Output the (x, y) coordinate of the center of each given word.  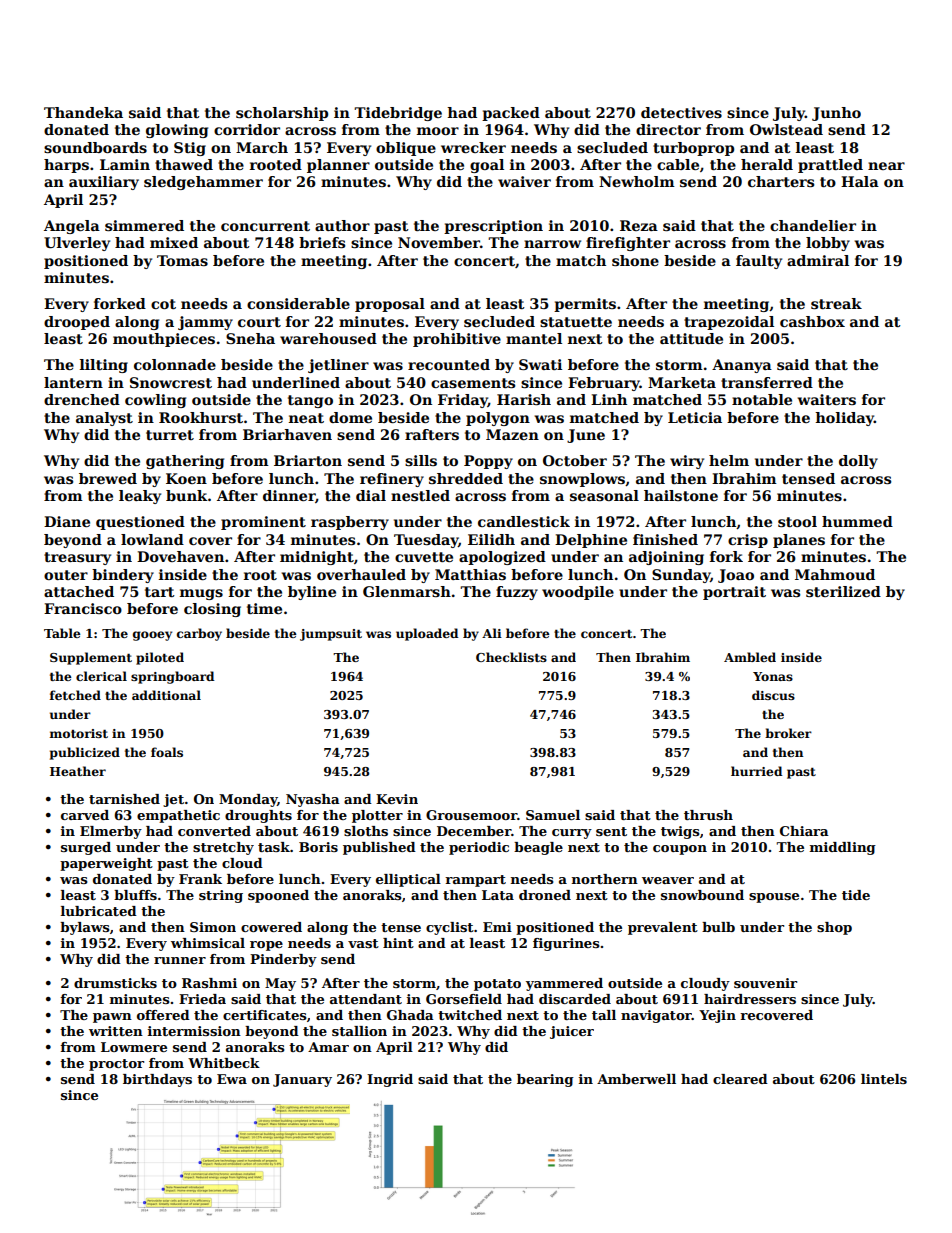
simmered (144, 225)
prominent (263, 523)
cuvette (424, 557)
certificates (265, 1015)
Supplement (91, 658)
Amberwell (636, 1079)
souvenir (765, 983)
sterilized (843, 591)
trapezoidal (729, 323)
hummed (857, 521)
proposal (390, 305)
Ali (492, 633)
